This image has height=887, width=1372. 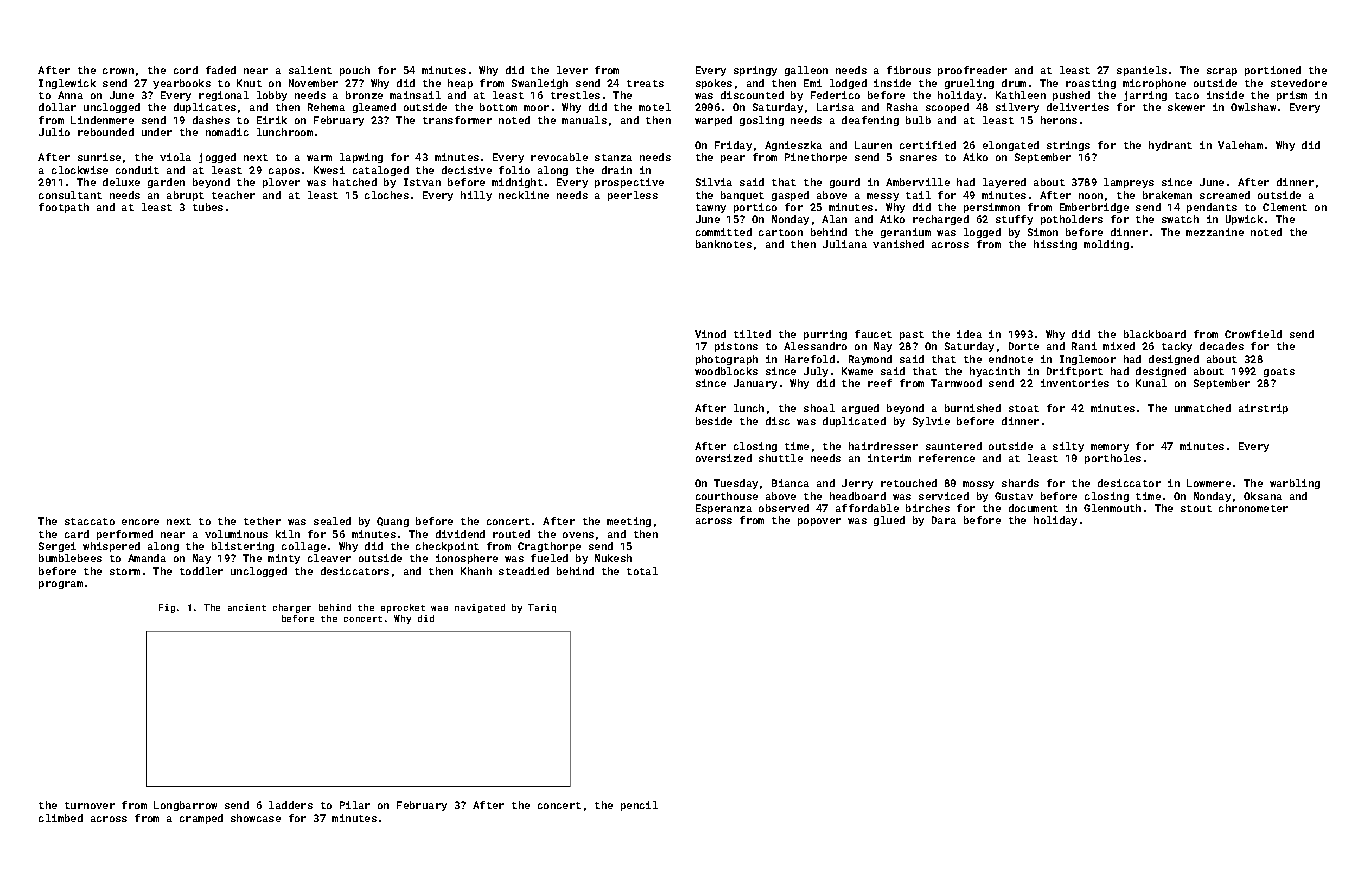 I want to click on Vinod, so click(x=710, y=334).
